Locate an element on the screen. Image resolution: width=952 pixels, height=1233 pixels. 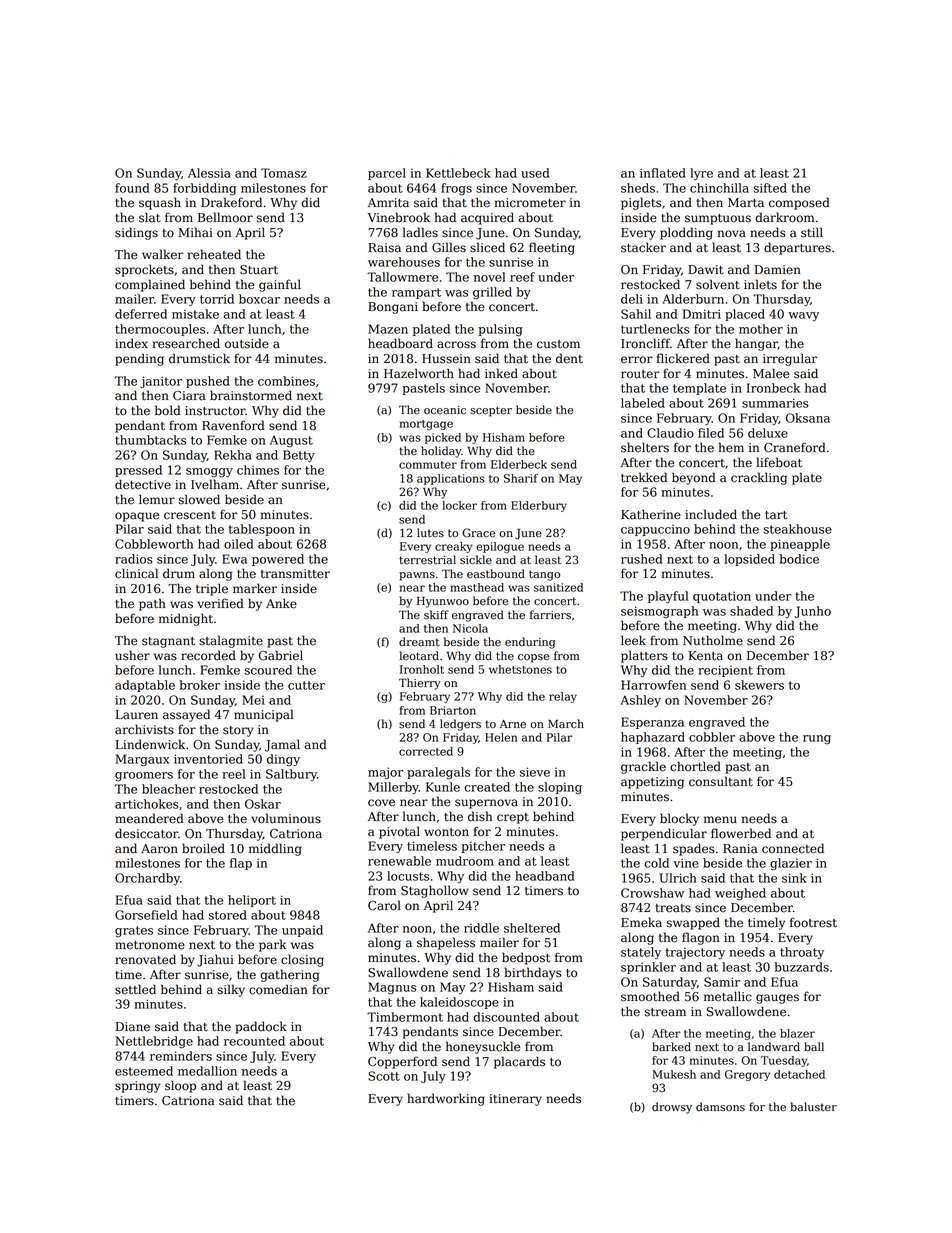
skiff is located at coordinates (436, 615).
